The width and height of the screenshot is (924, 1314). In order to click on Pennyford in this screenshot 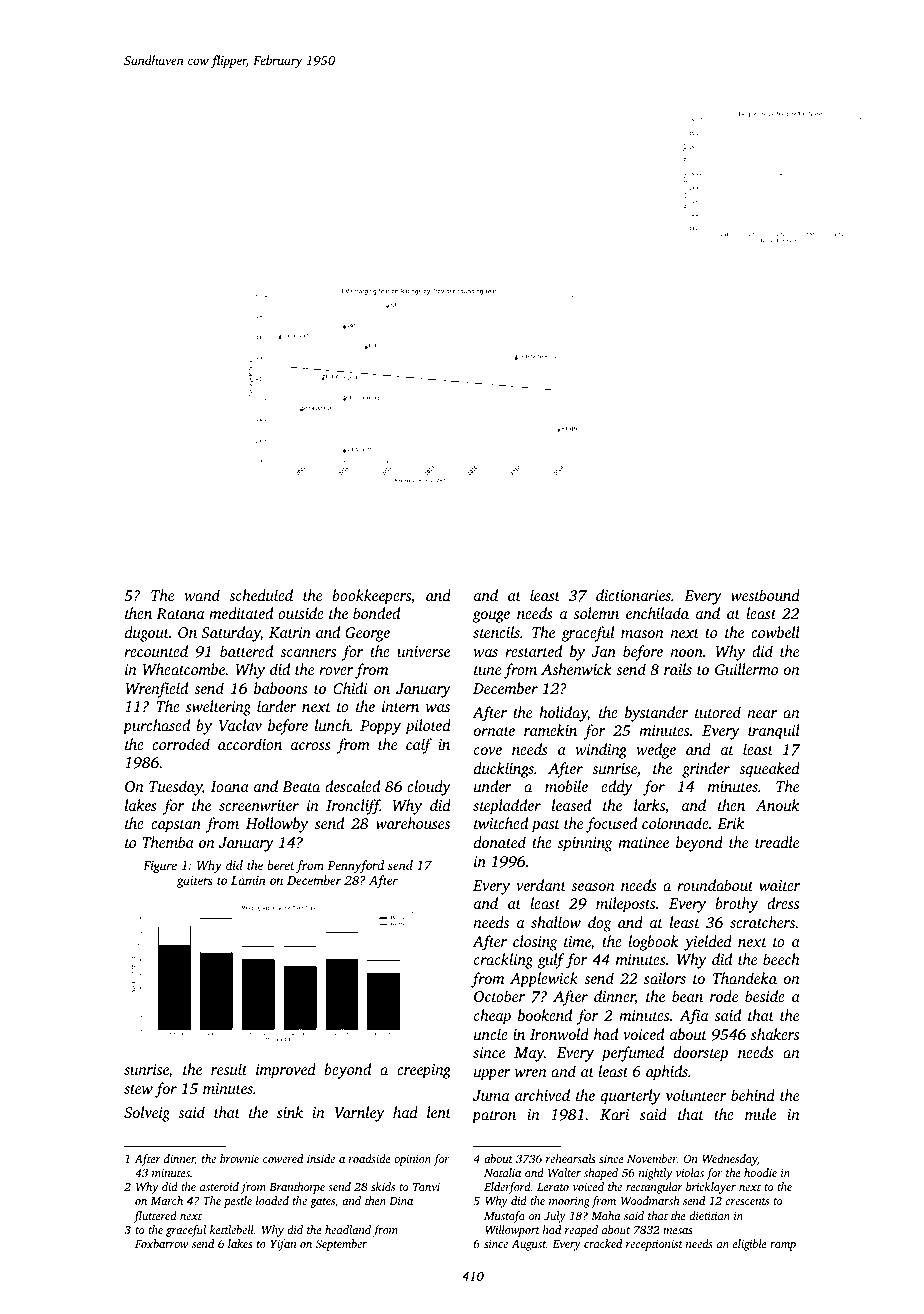, I will do `click(355, 866)`.
